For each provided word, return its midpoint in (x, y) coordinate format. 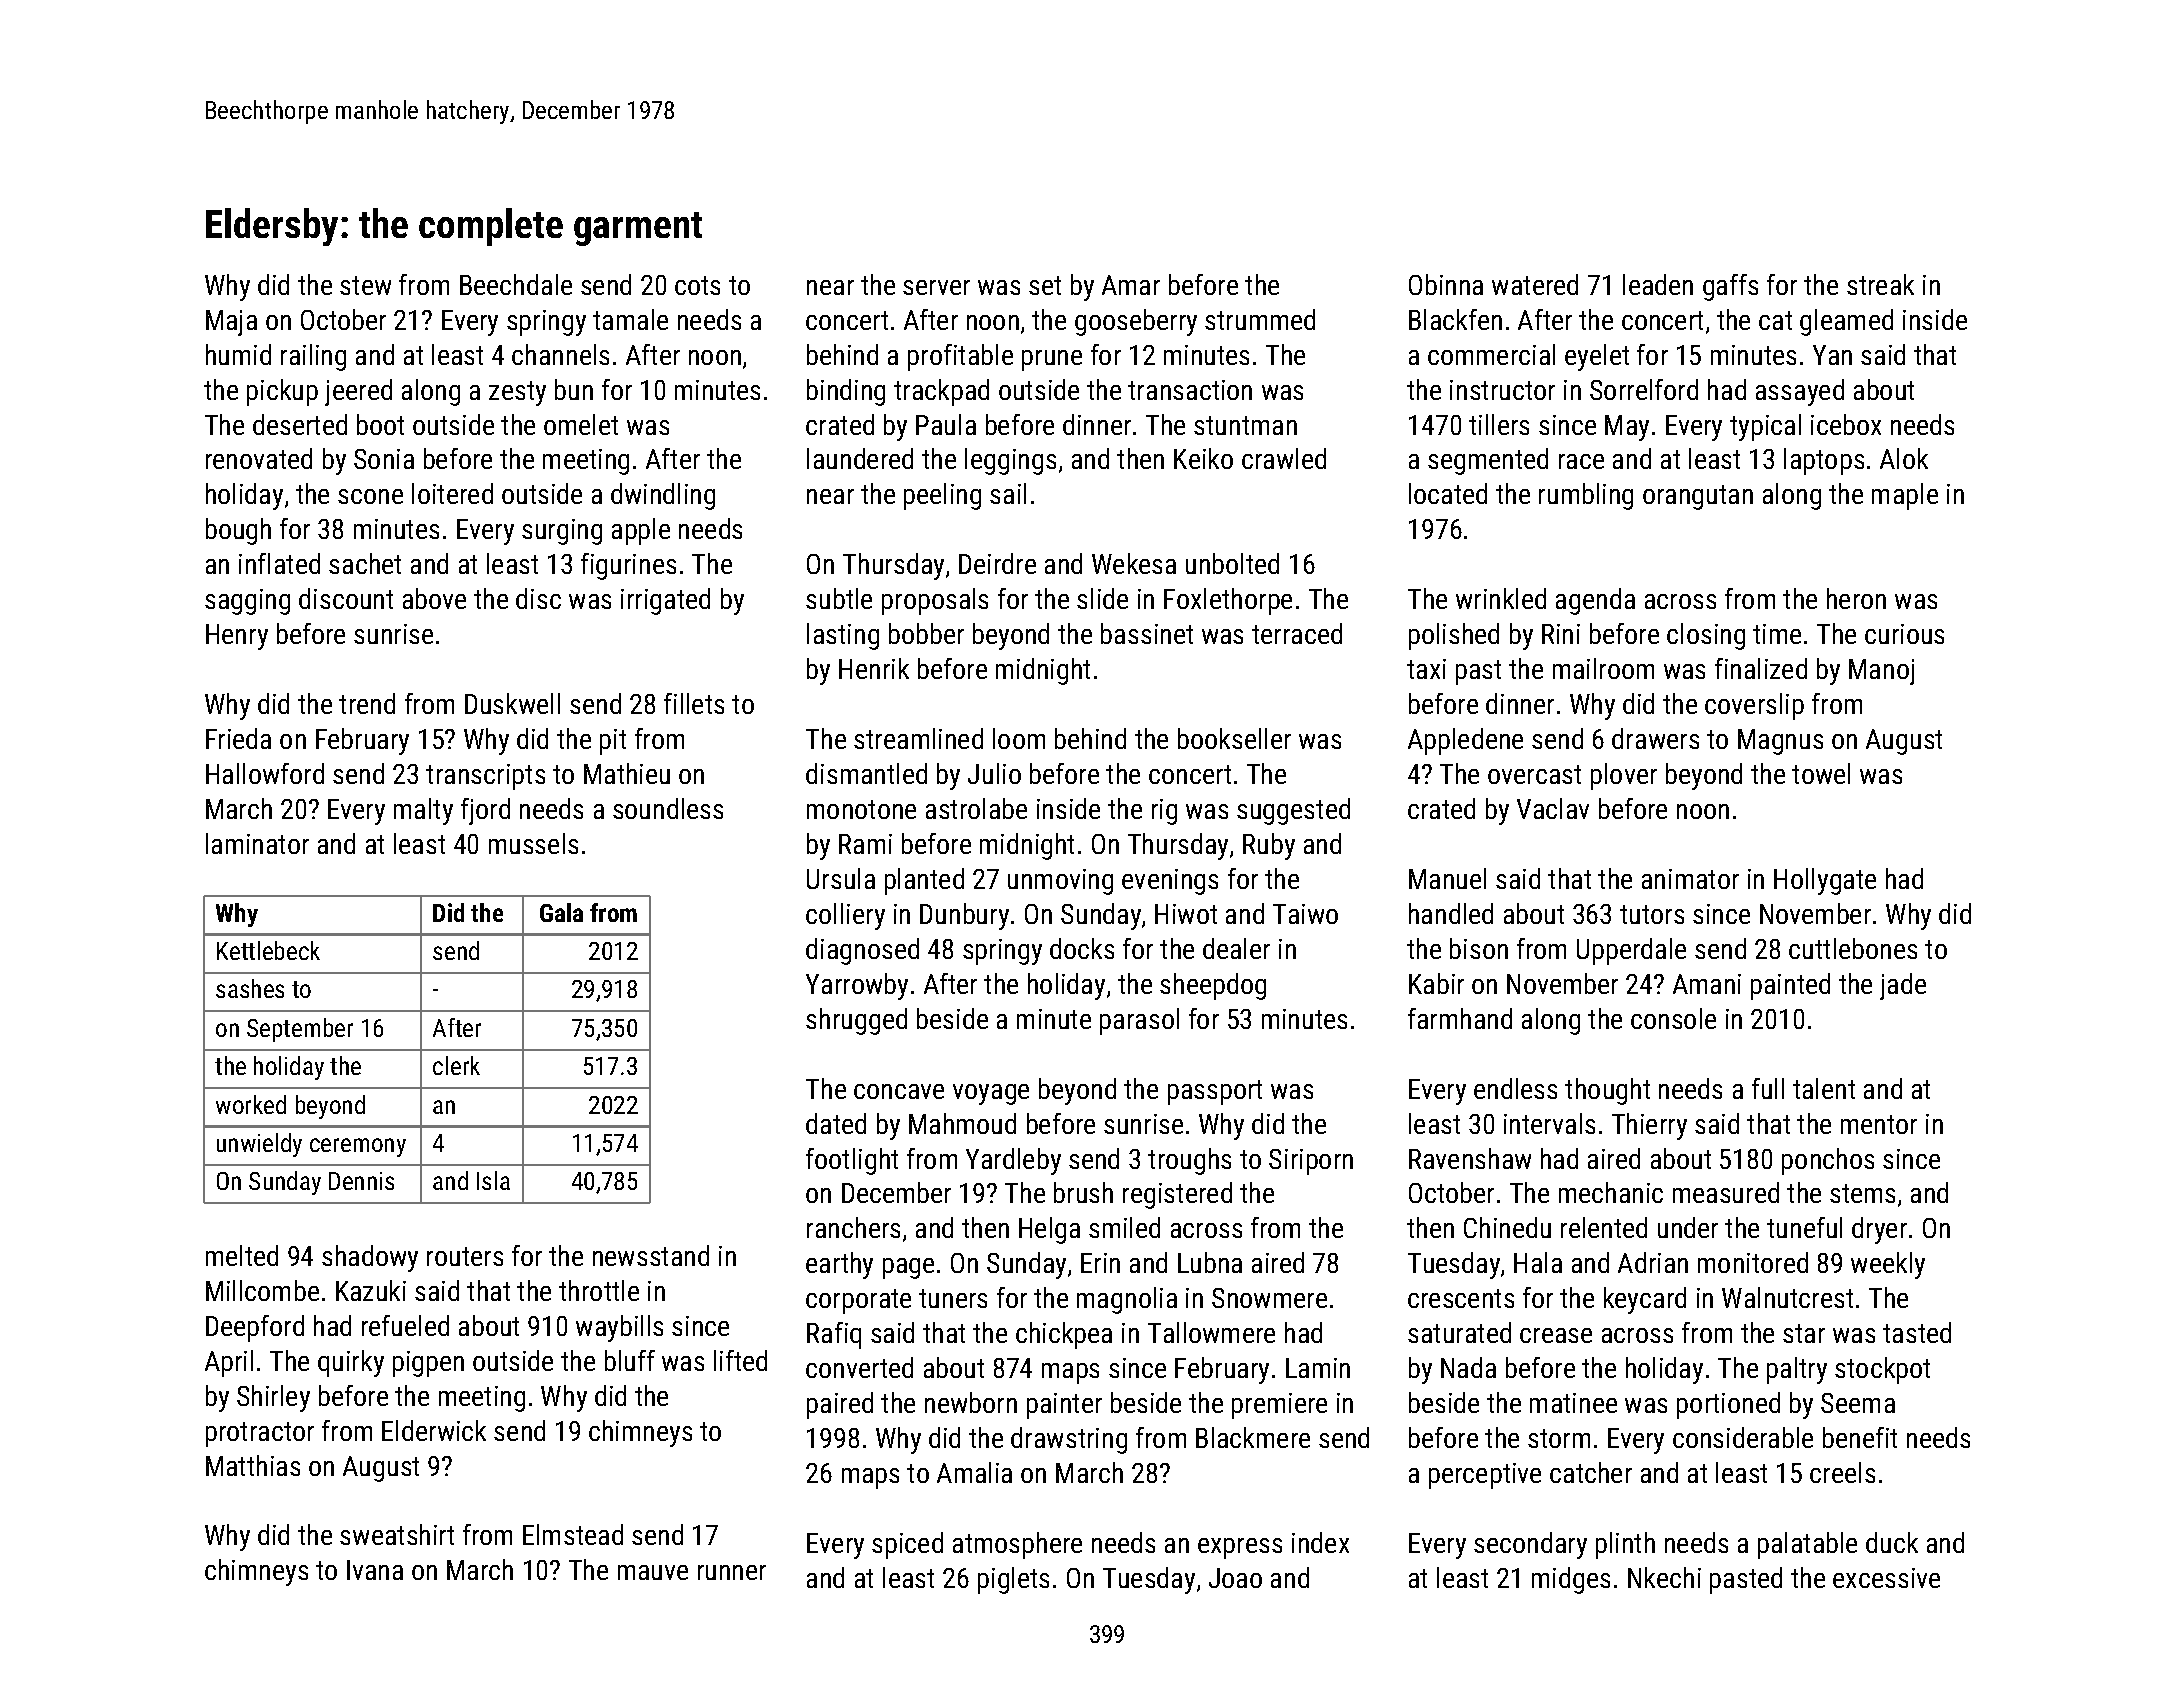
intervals (1549, 1123)
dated (836, 1123)
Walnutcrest (1787, 1297)
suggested (1293, 811)
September (300, 1030)
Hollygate (1825, 881)
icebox (1846, 424)
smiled (1124, 1227)
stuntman (1245, 425)
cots (697, 285)
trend (367, 703)
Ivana (375, 1570)
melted (242, 1255)
